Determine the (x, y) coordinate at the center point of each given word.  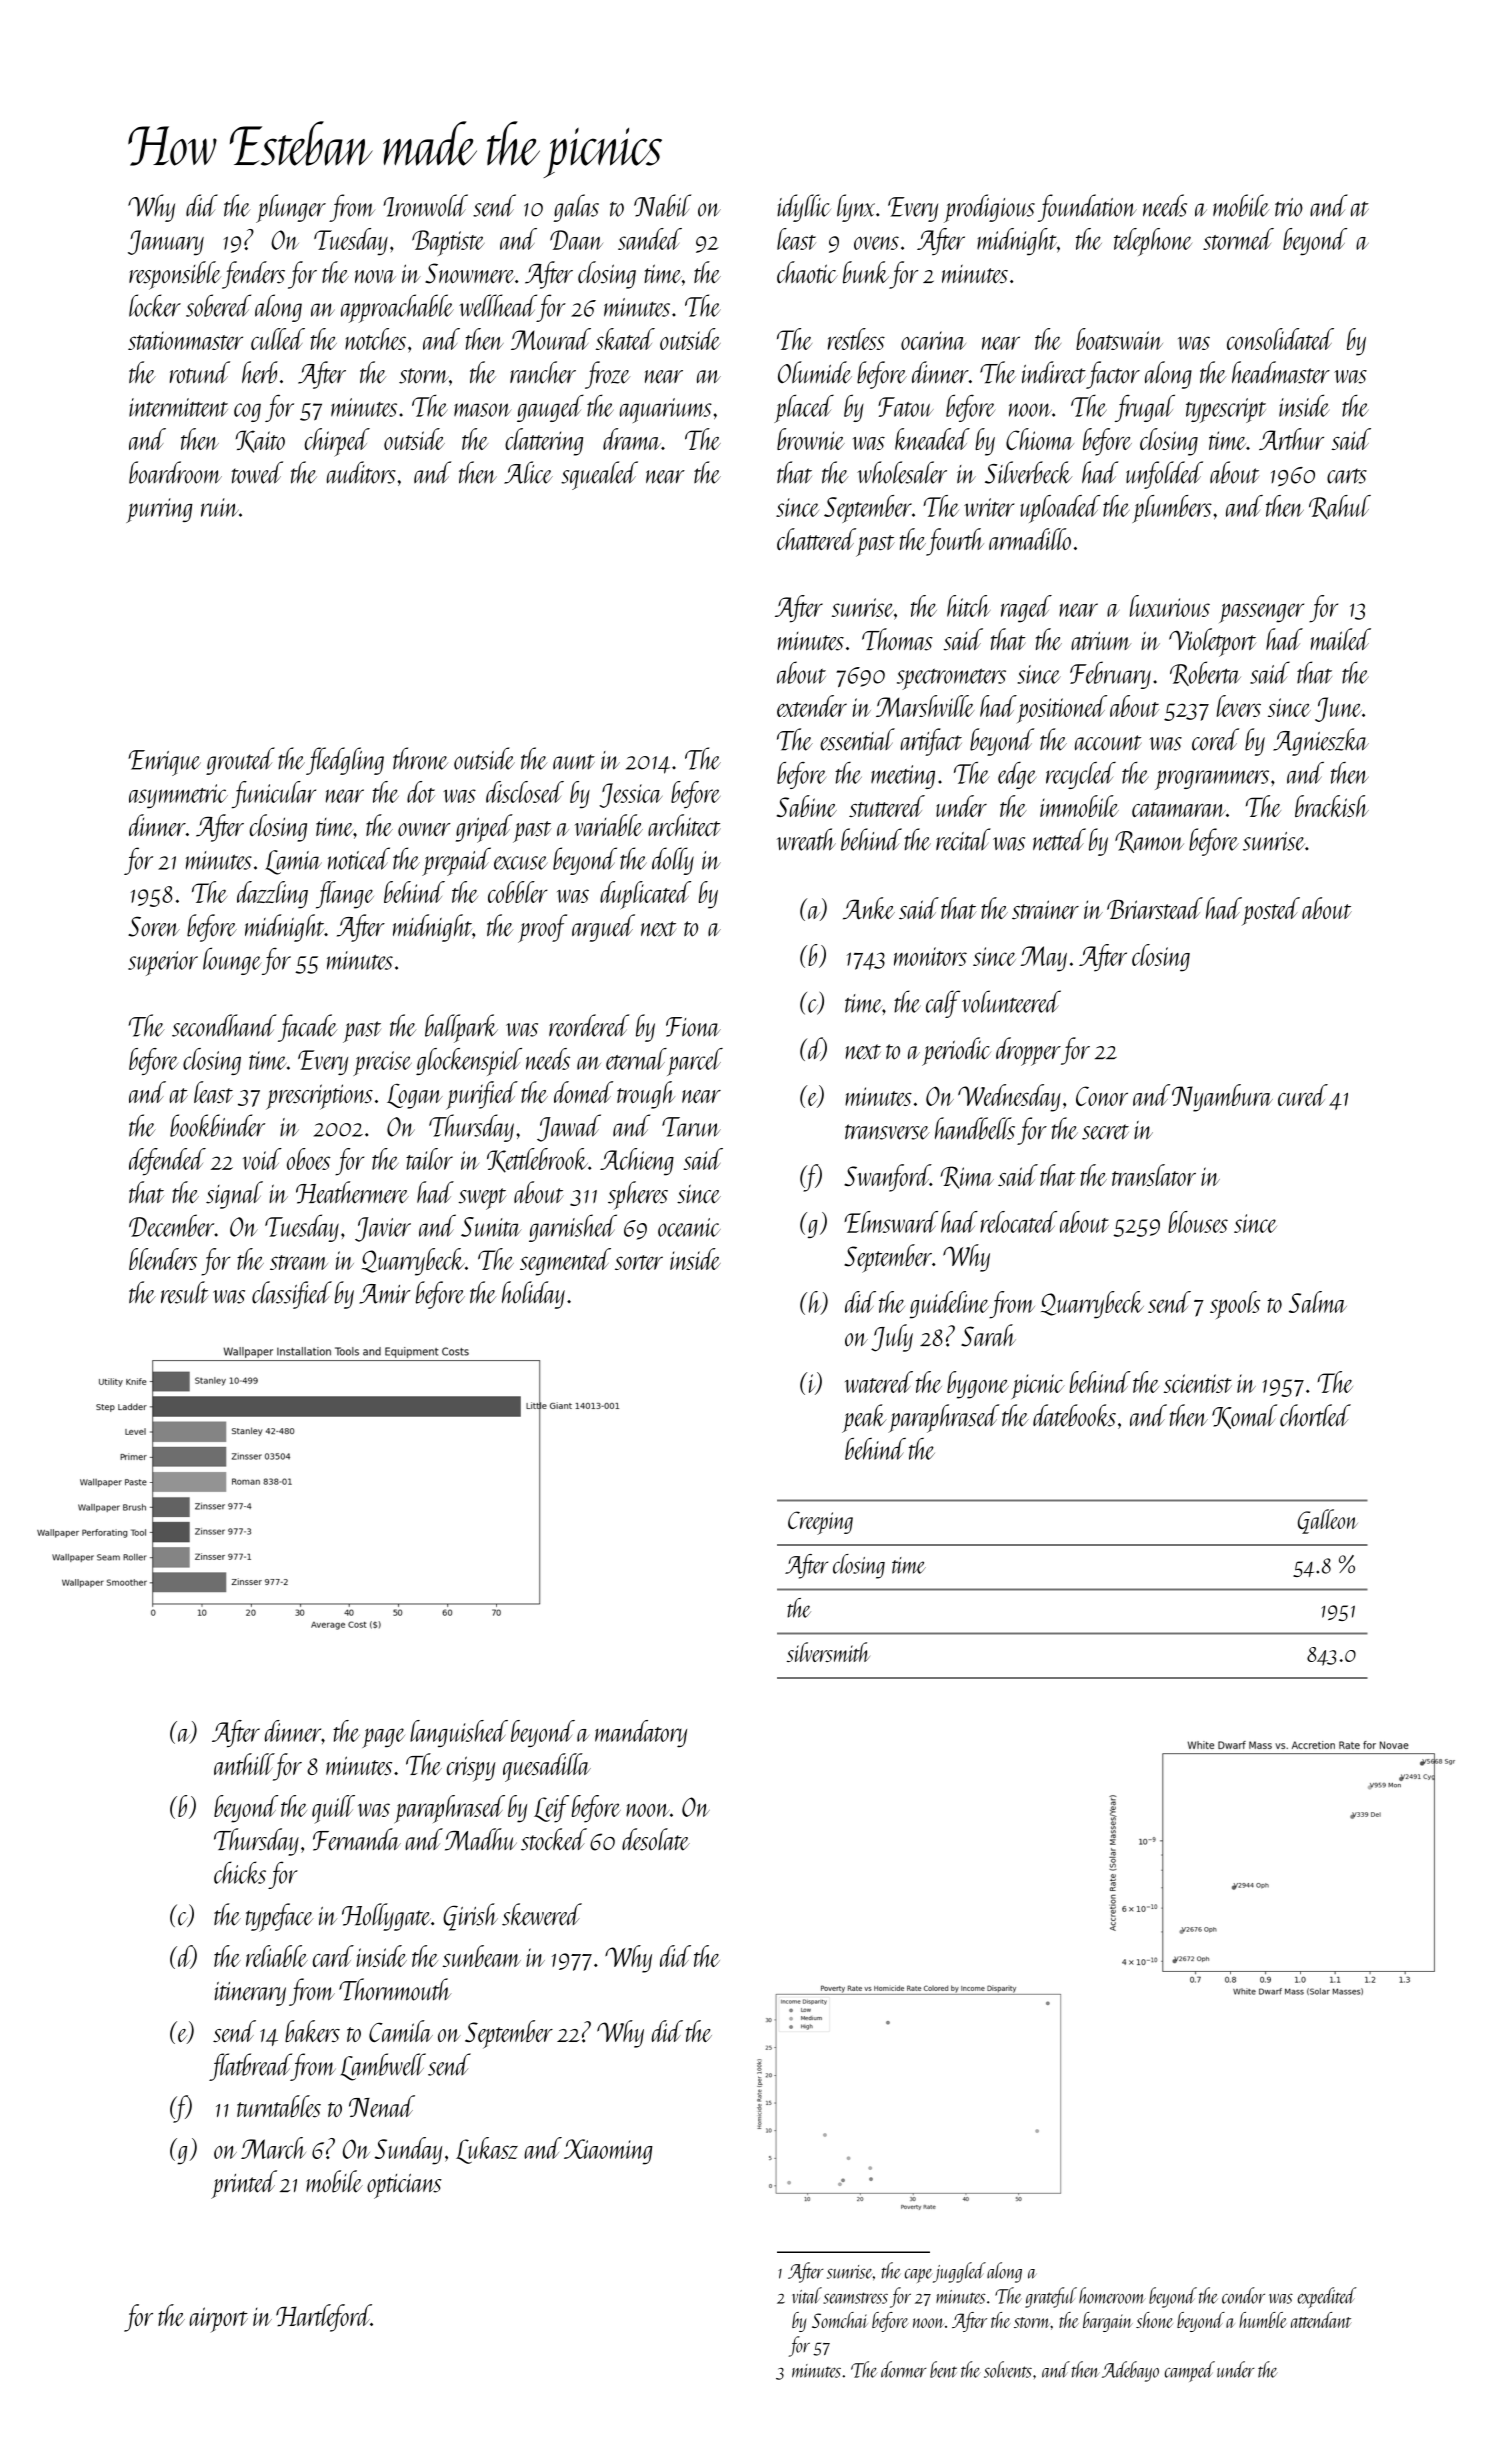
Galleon (1328, 1521)
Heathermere (352, 1192)
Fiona (693, 1027)
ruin (220, 507)
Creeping (820, 1523)
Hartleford (323, 2318)
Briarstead (1155, 908)
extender (812, 706)
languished (459, 1733)
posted (1271, 911)
